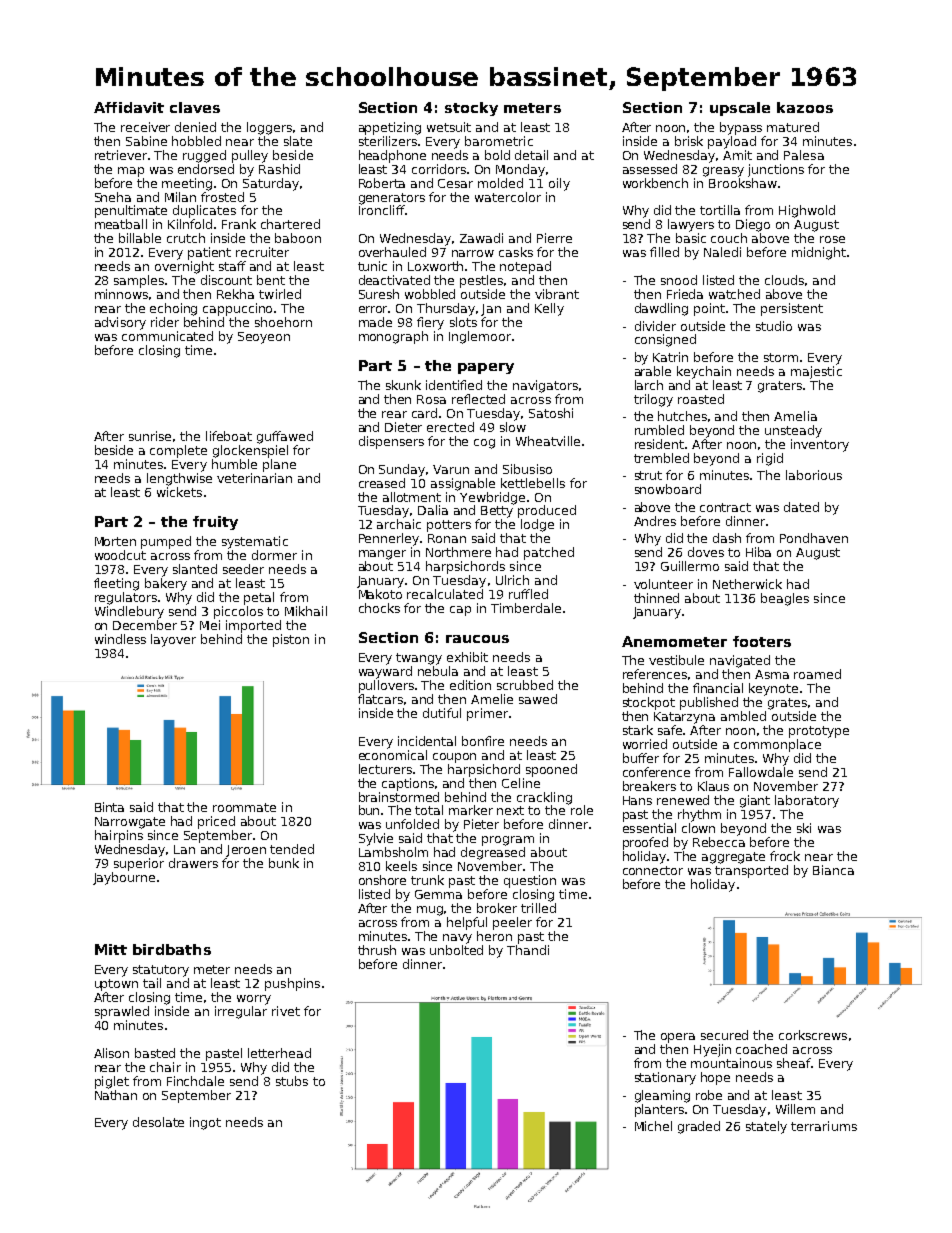  Describe the element at coordinates (298, 238) in the document. I see `baboon` at that location.
